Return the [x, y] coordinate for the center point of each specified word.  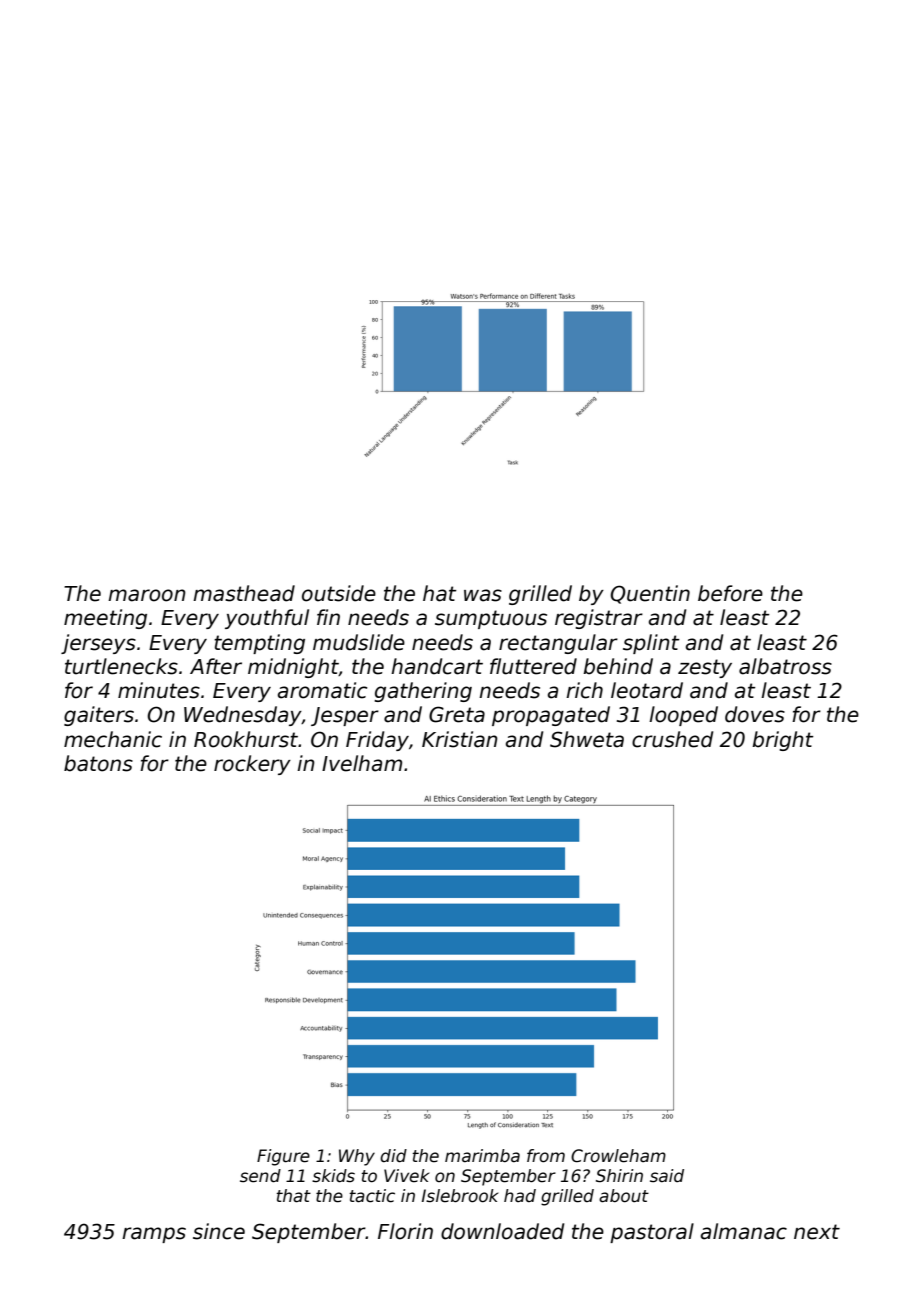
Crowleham [618, 1156]
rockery [252, 765]
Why [357, 1157]
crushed [672, 739]
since [219, 1231]
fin [328, 617]
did [393, 1156]
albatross [785, 666]
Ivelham [362, 763]
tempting [259, 644]
